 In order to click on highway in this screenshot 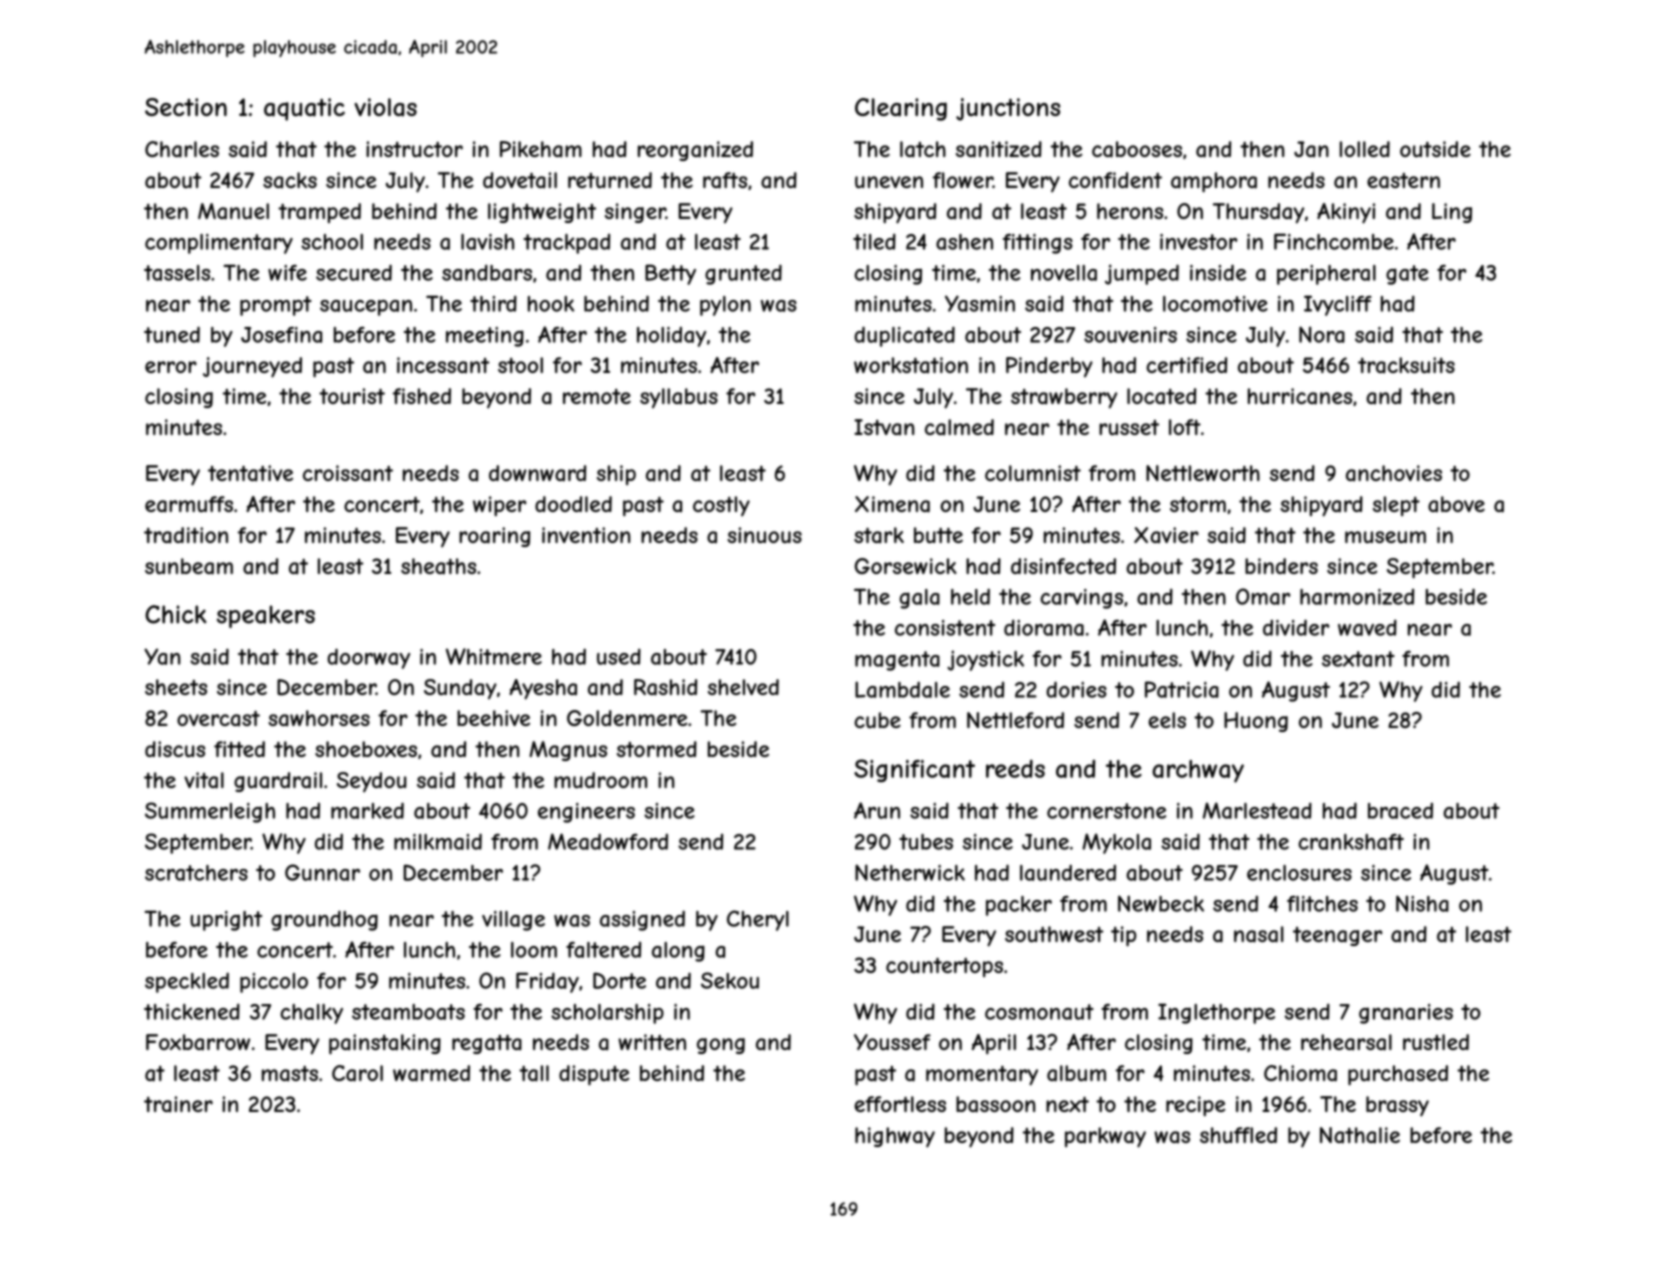, I will do `click(895, 1137)`.
